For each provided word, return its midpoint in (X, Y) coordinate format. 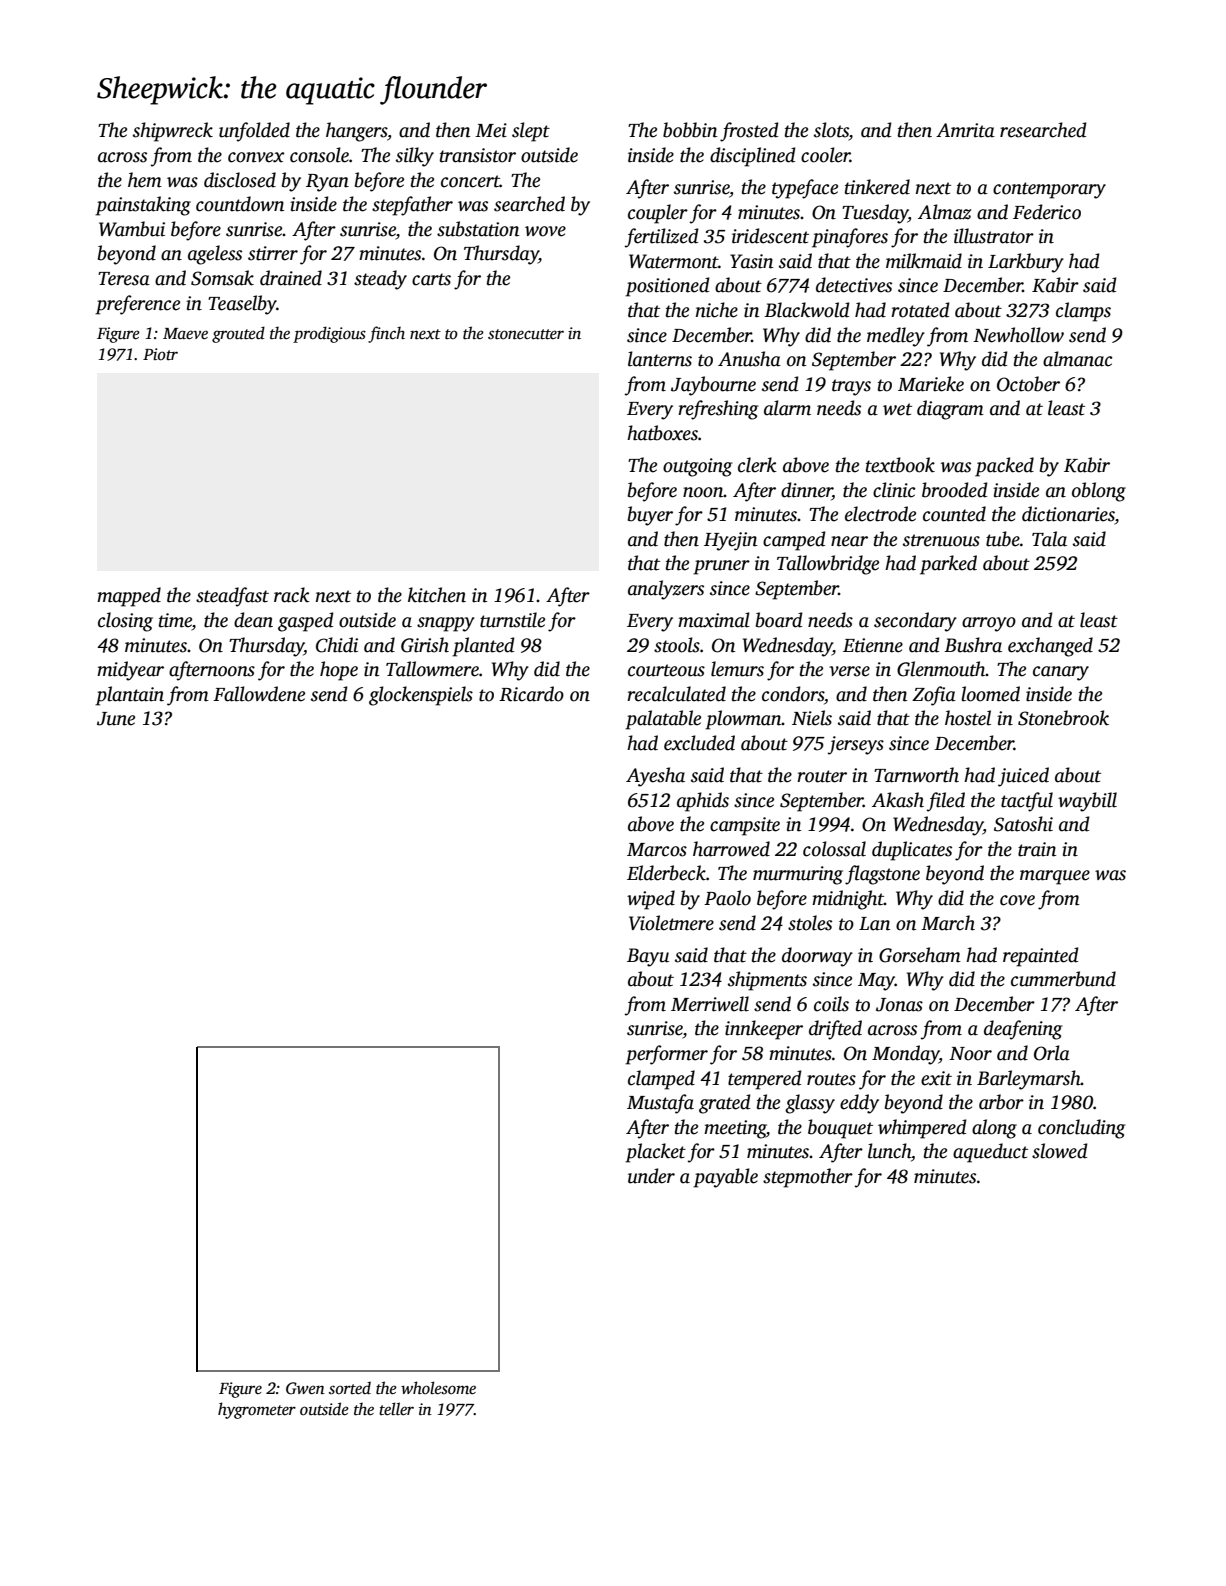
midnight (848, 900)
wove (545, 231)
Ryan (327, 183)
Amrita (965, 130)
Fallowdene (259, 694)
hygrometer (257, 1410)
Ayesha (655, 777)
